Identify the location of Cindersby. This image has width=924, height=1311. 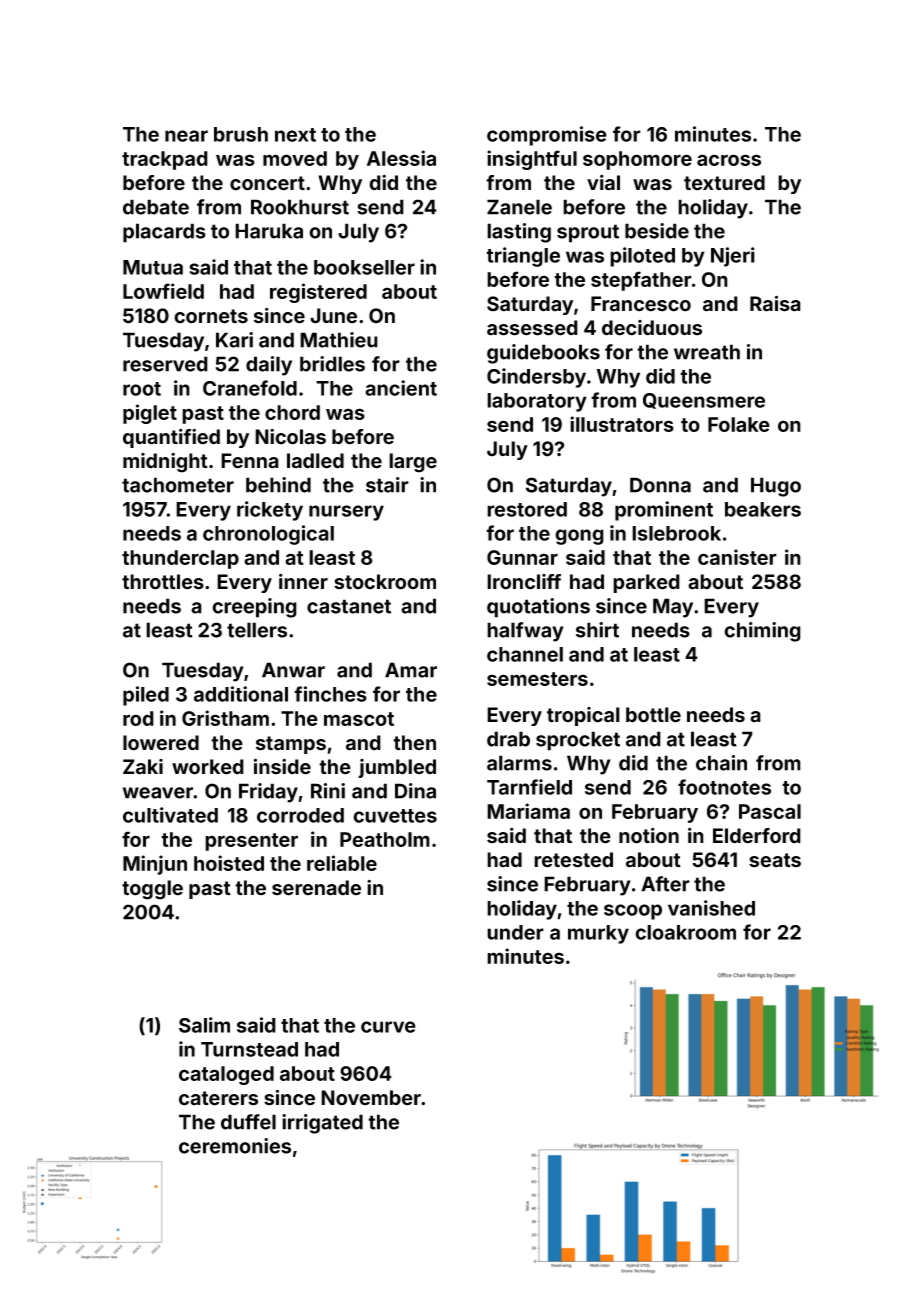
(536, 378).
